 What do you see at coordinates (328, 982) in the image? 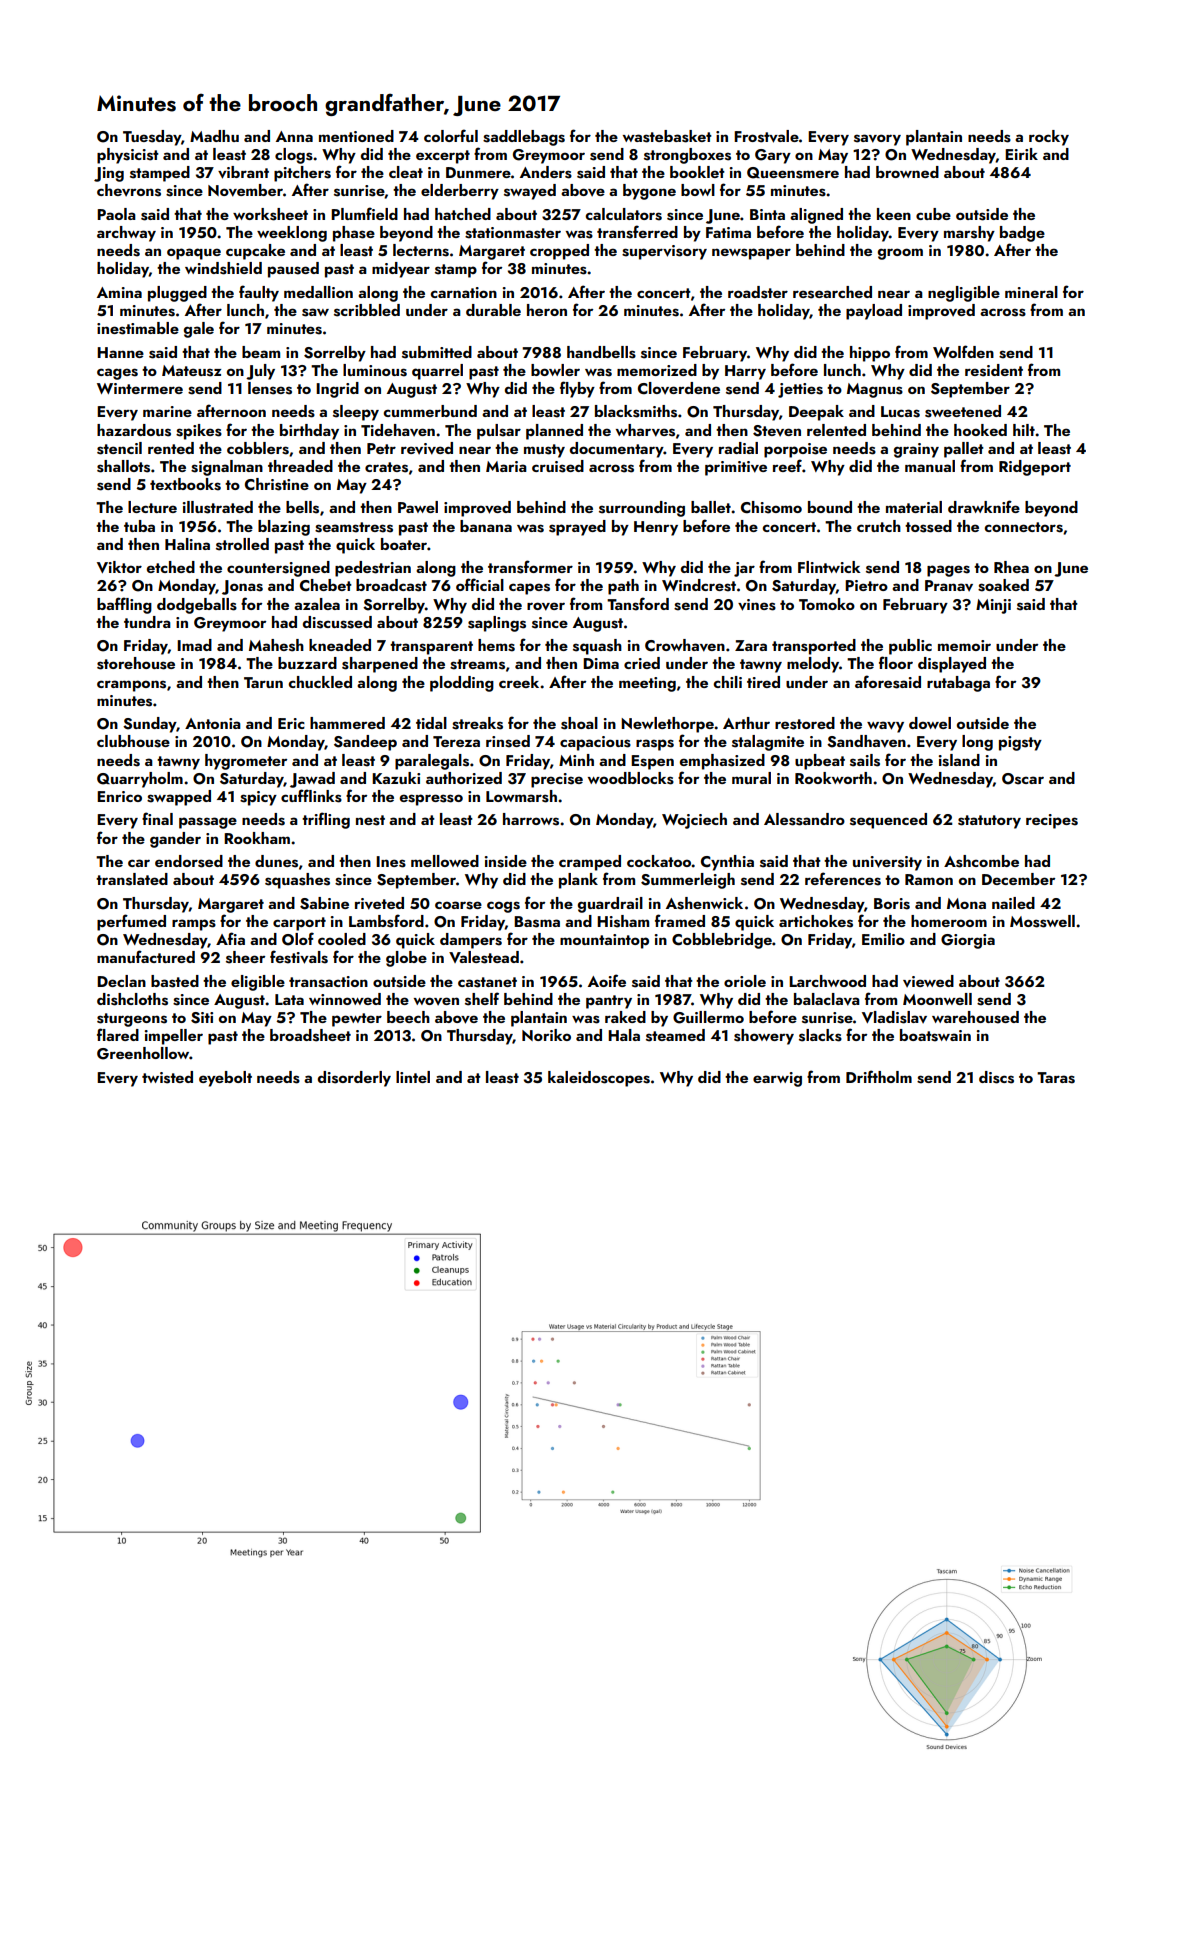
I see `transaction` at bounding box center [328, 982].
